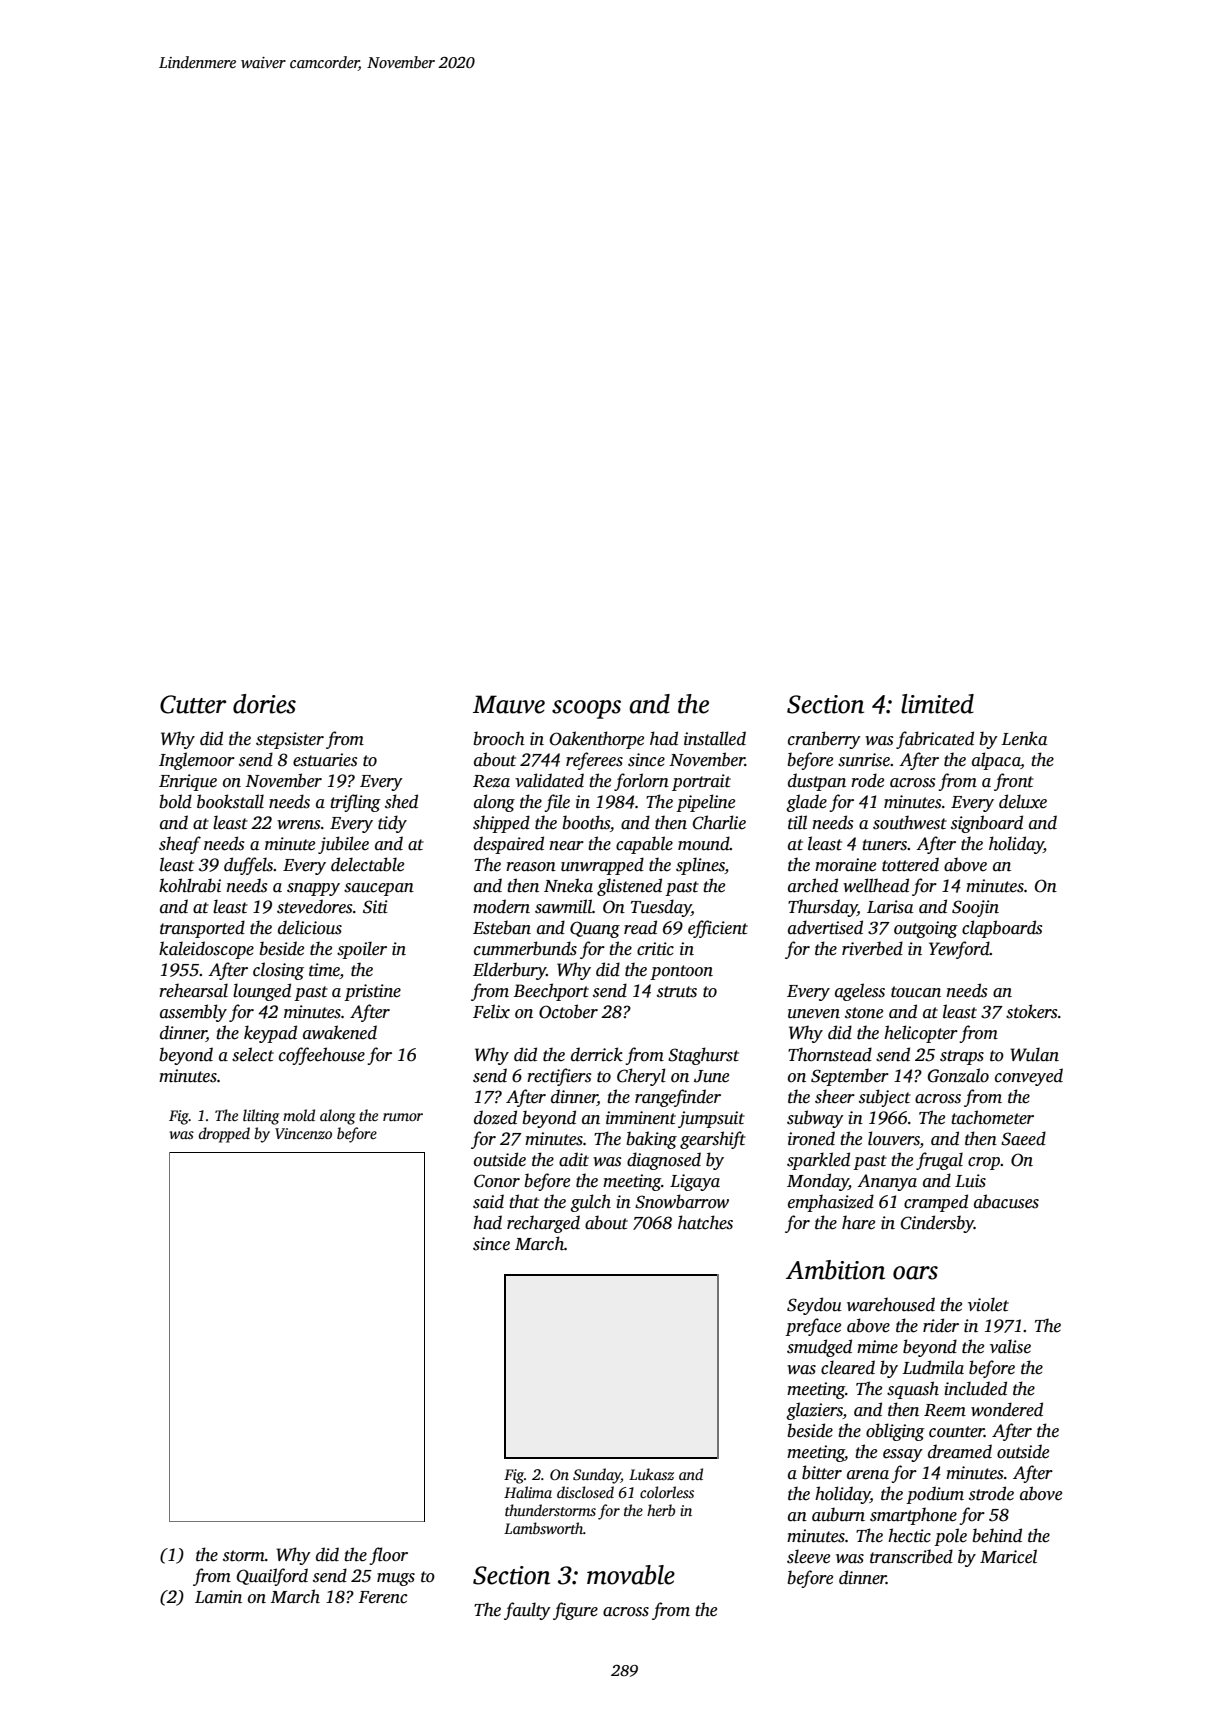 This page has height=1730, width=1223. What do you see at coordinates (202, 929) in the page?
I see `transported` at bounding box center [202, 929].
